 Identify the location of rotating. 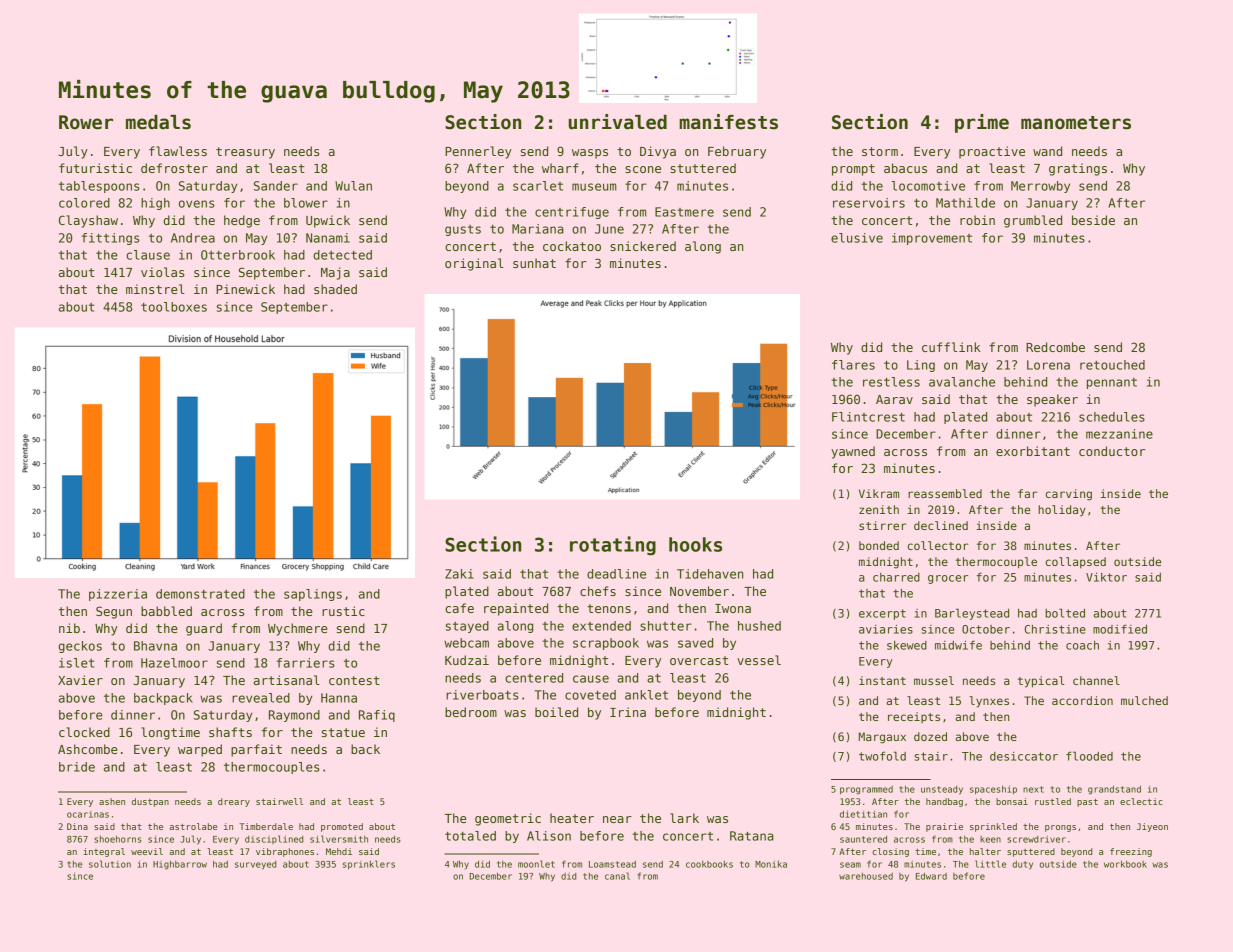
(613, 546).
